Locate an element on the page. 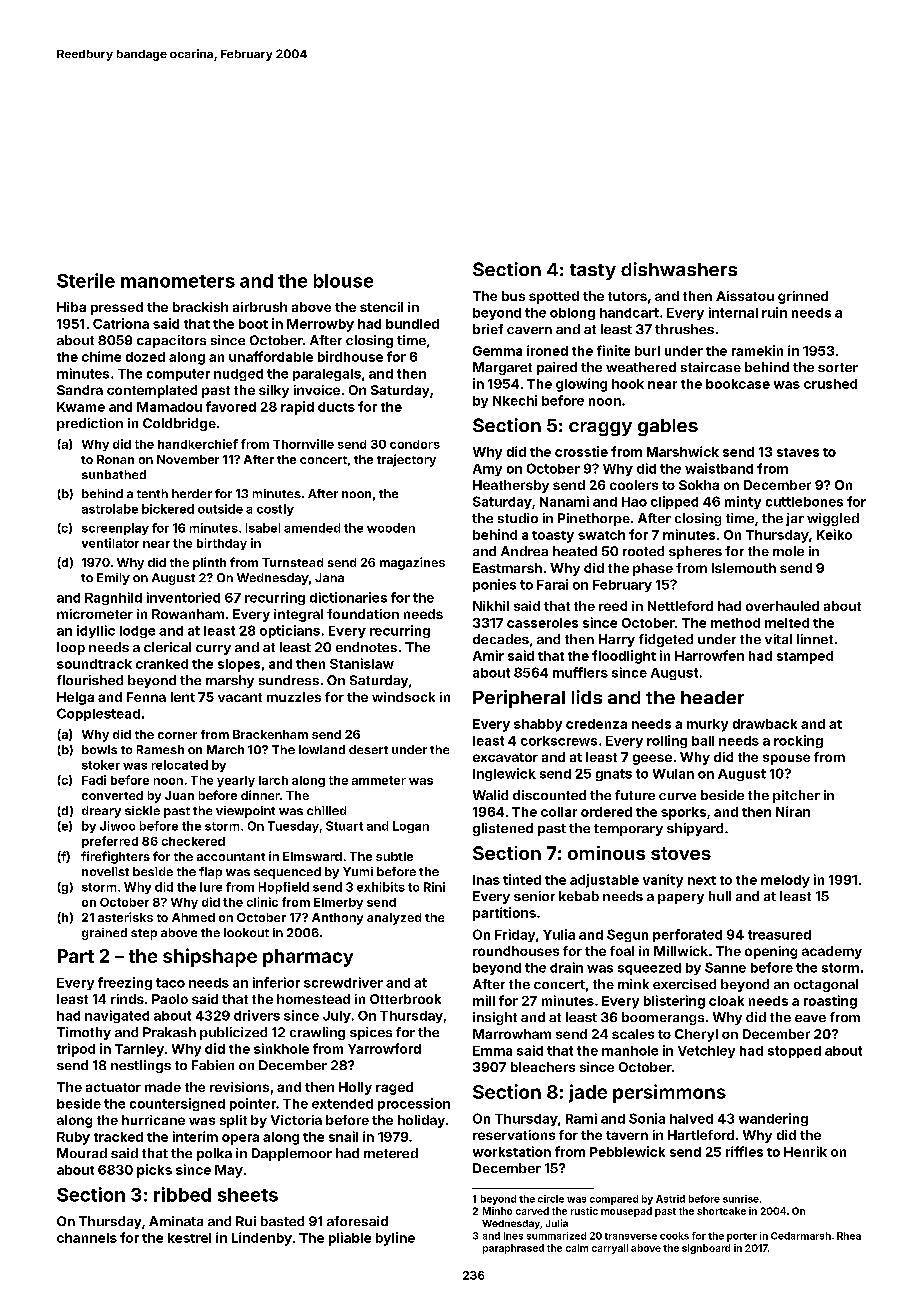 The image size is (924, 1308). opening is located at coordinates (771, 952).
